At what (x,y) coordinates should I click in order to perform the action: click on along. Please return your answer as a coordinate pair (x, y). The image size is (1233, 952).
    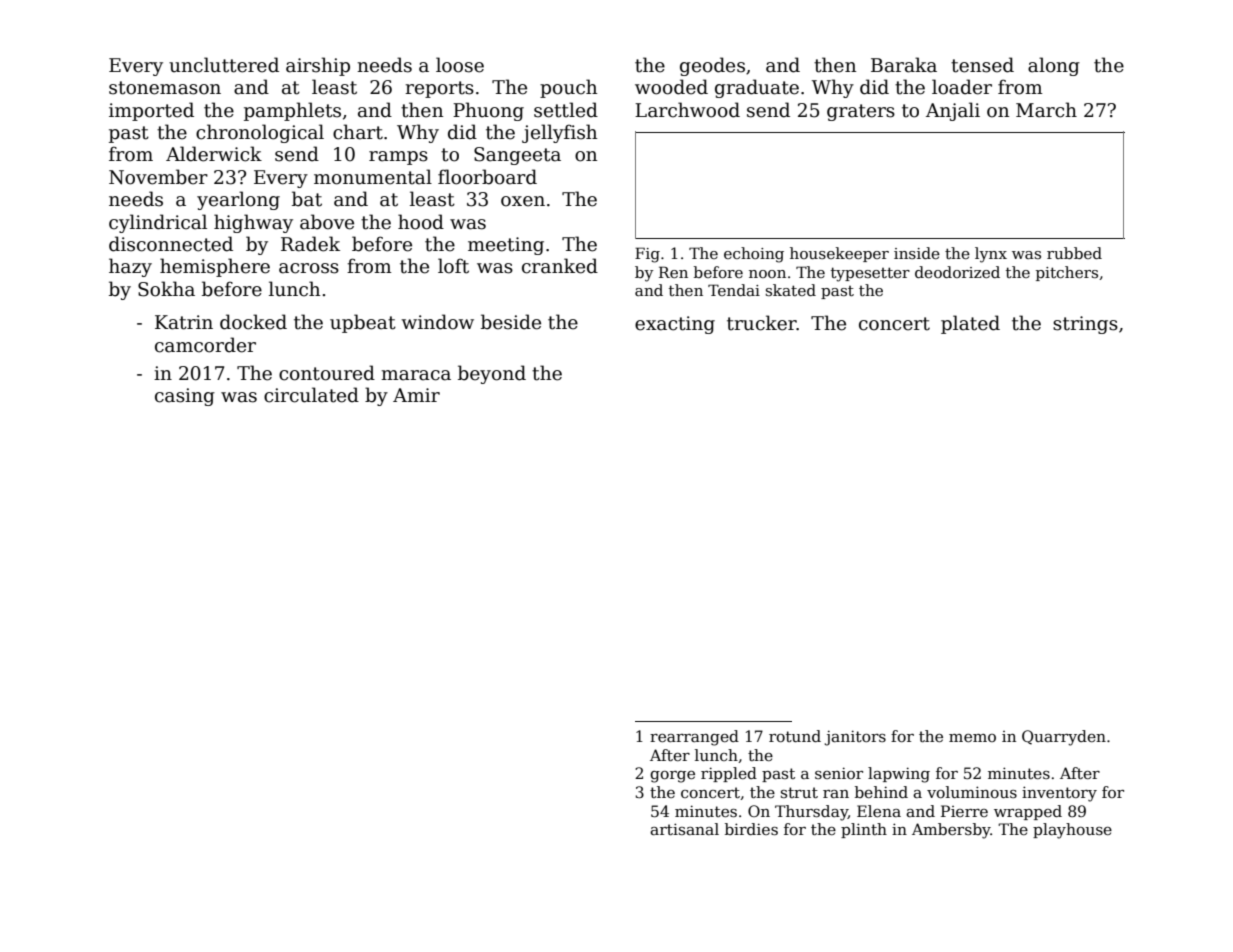
    Looking at the image, I should click on (1054, 66).
